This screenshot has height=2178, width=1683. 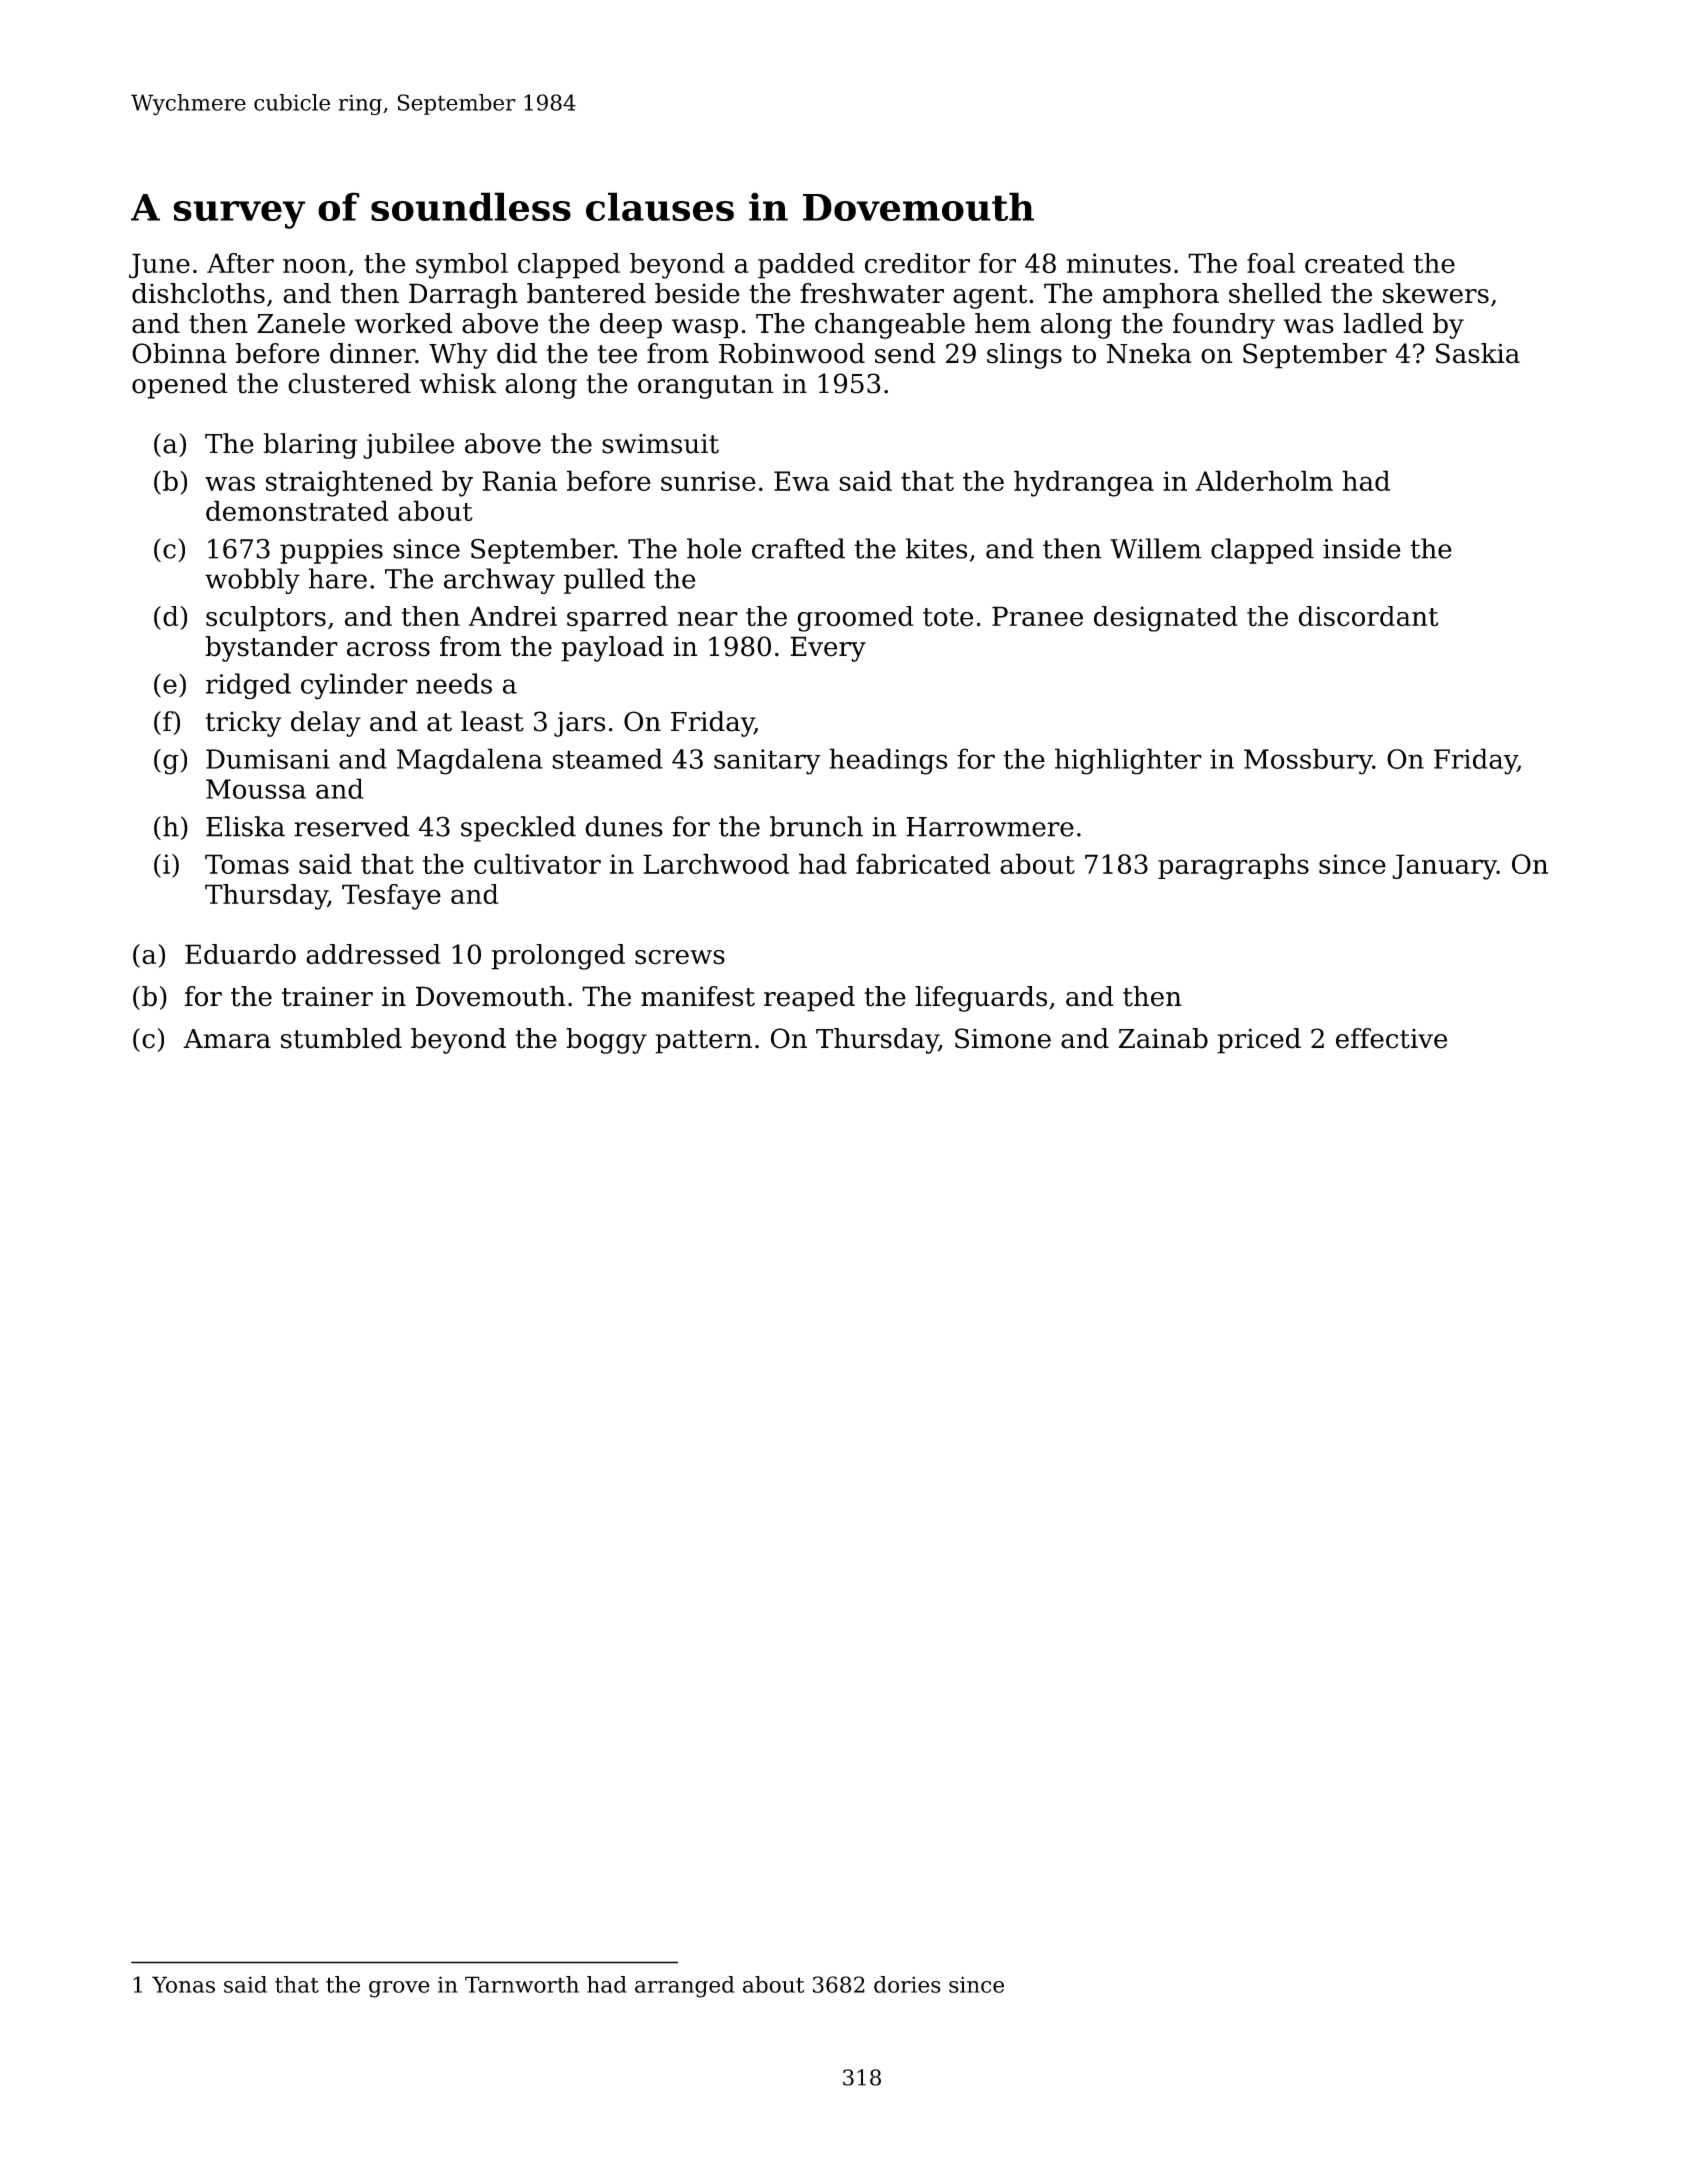 What do you see at coordinates (1478, 353) in the screenshot?
I see `Saskia` at bounding box center [1478, 353].
